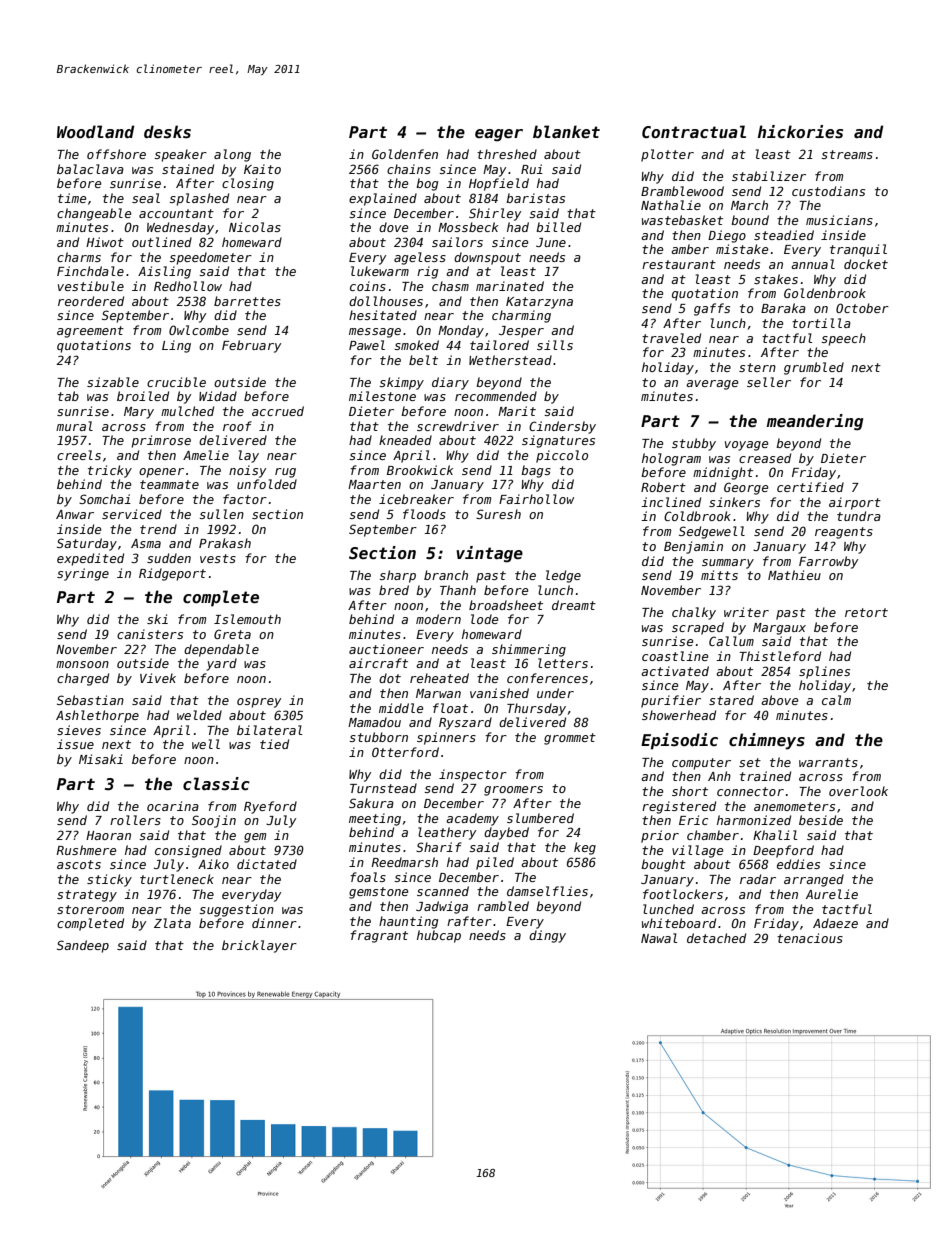  What do you see at coordinates (499, 135) in the document?
I see `eager` at bounding box center [499, 135].
